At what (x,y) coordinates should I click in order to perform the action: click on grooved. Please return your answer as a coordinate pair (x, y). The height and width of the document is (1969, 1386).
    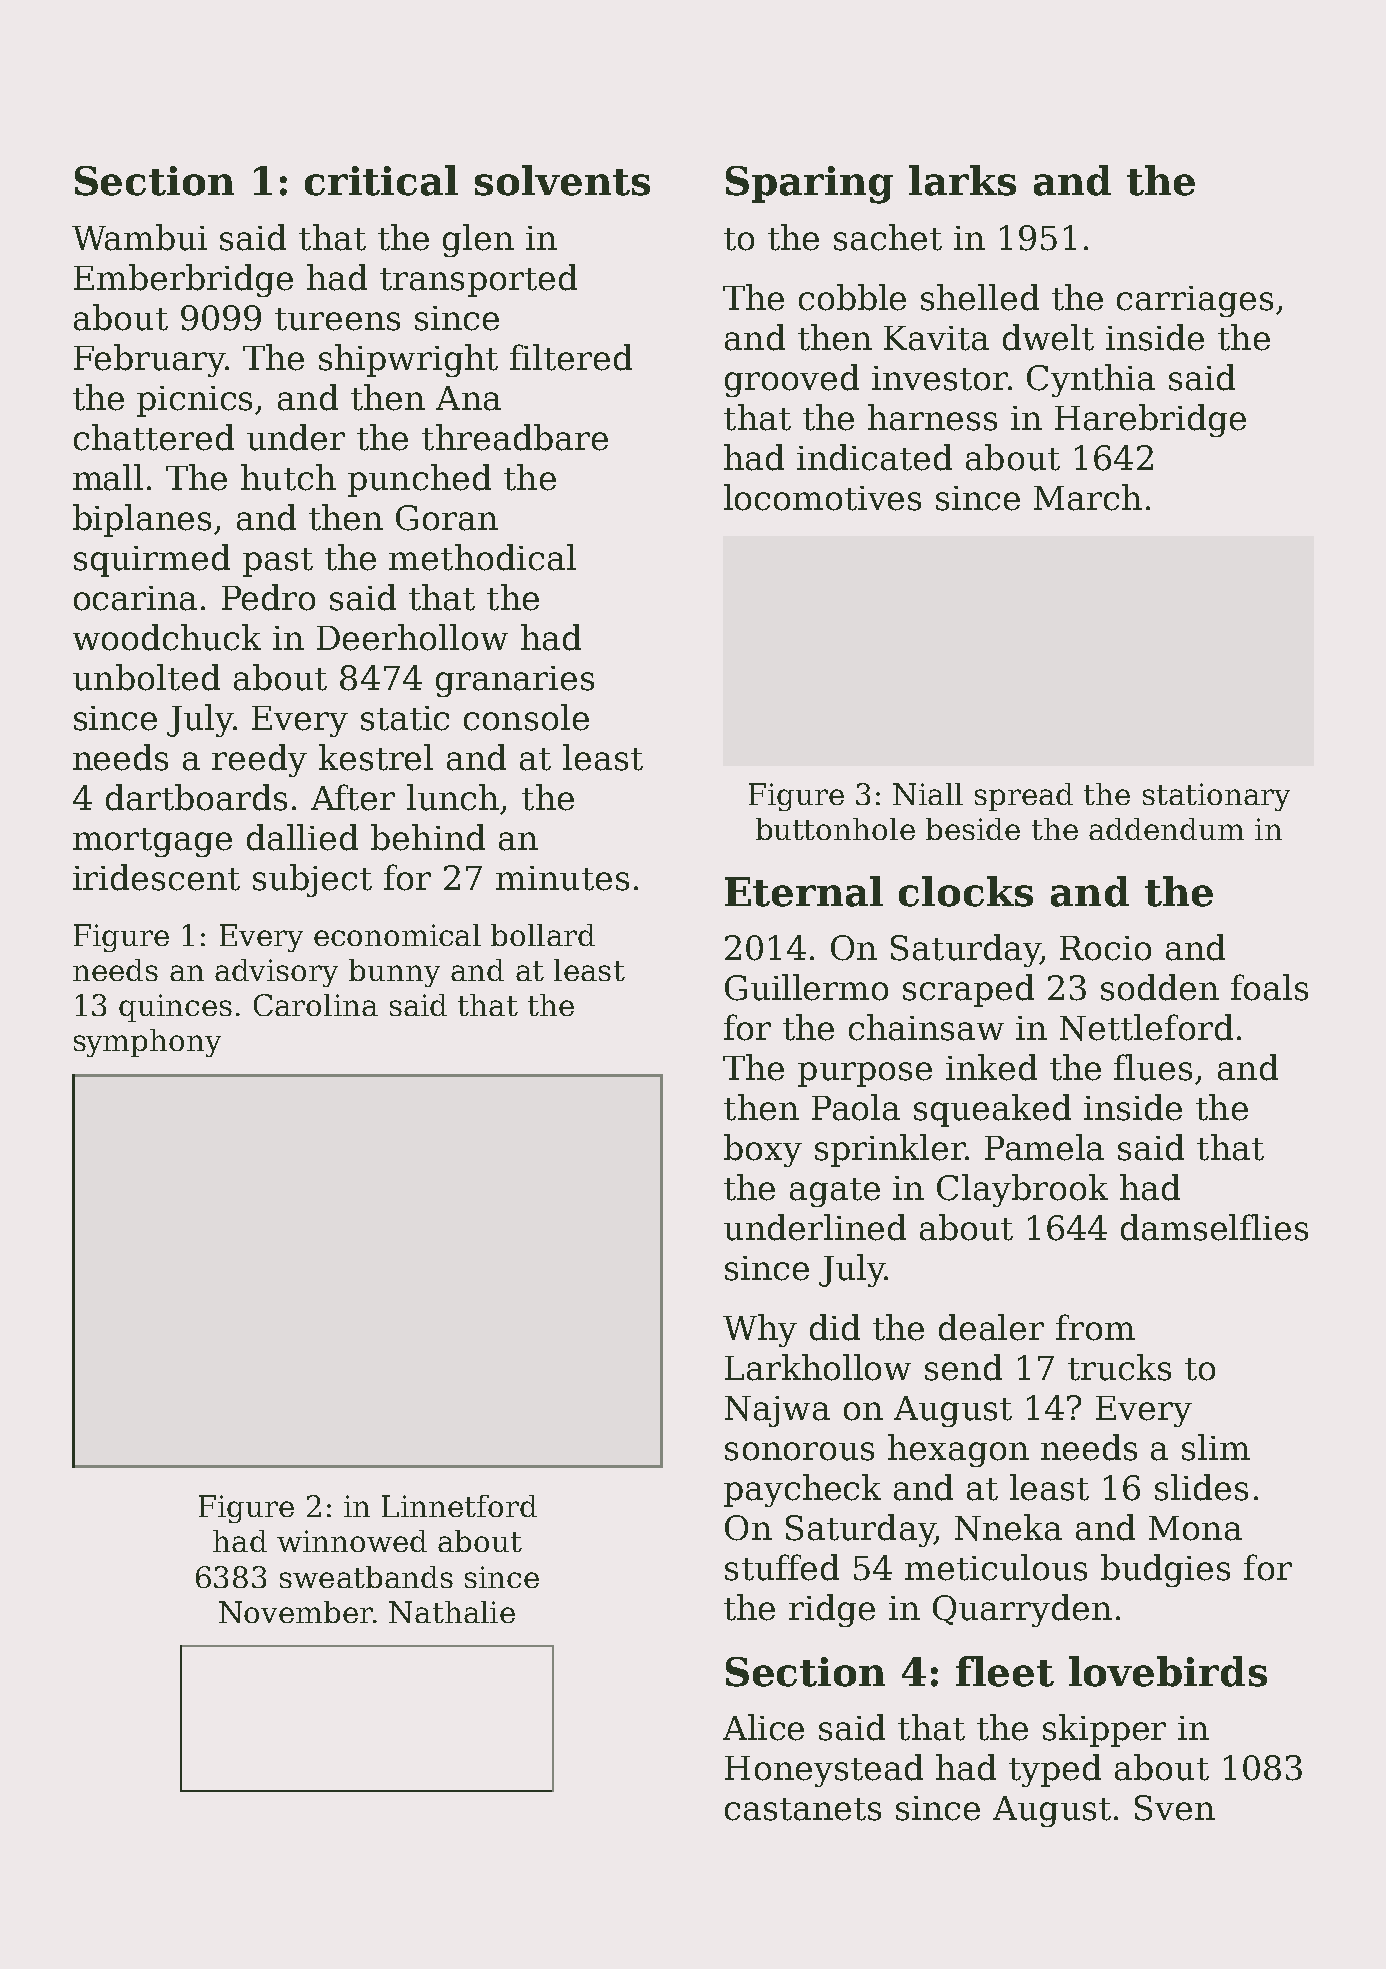
    Looking at the image, I should click on (792, 380).
